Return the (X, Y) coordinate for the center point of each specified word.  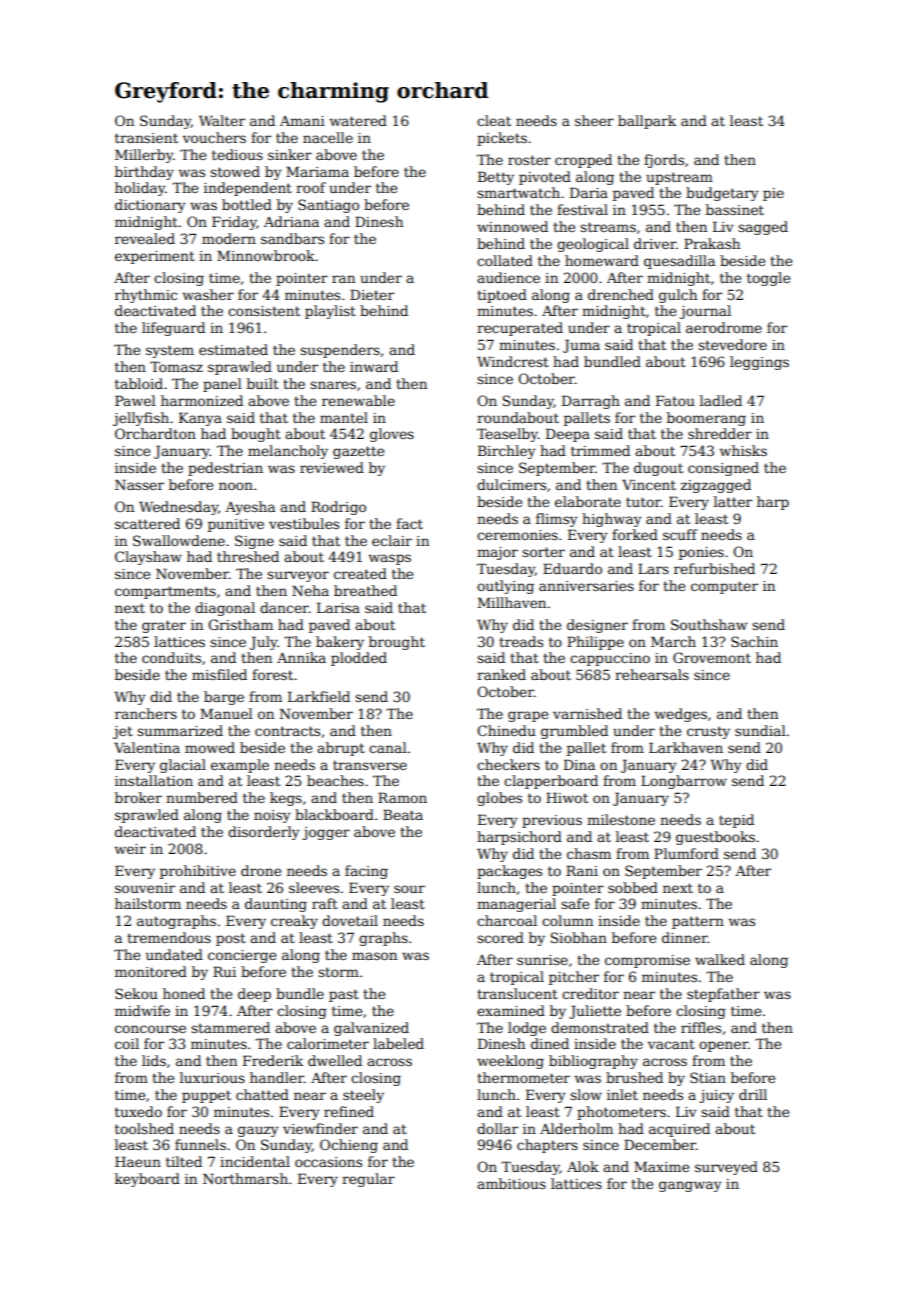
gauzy (258, 1131)
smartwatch (518, 192)
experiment (155, 257)
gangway (690, 1186)
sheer (594, 120)
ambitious (511, 1183)
